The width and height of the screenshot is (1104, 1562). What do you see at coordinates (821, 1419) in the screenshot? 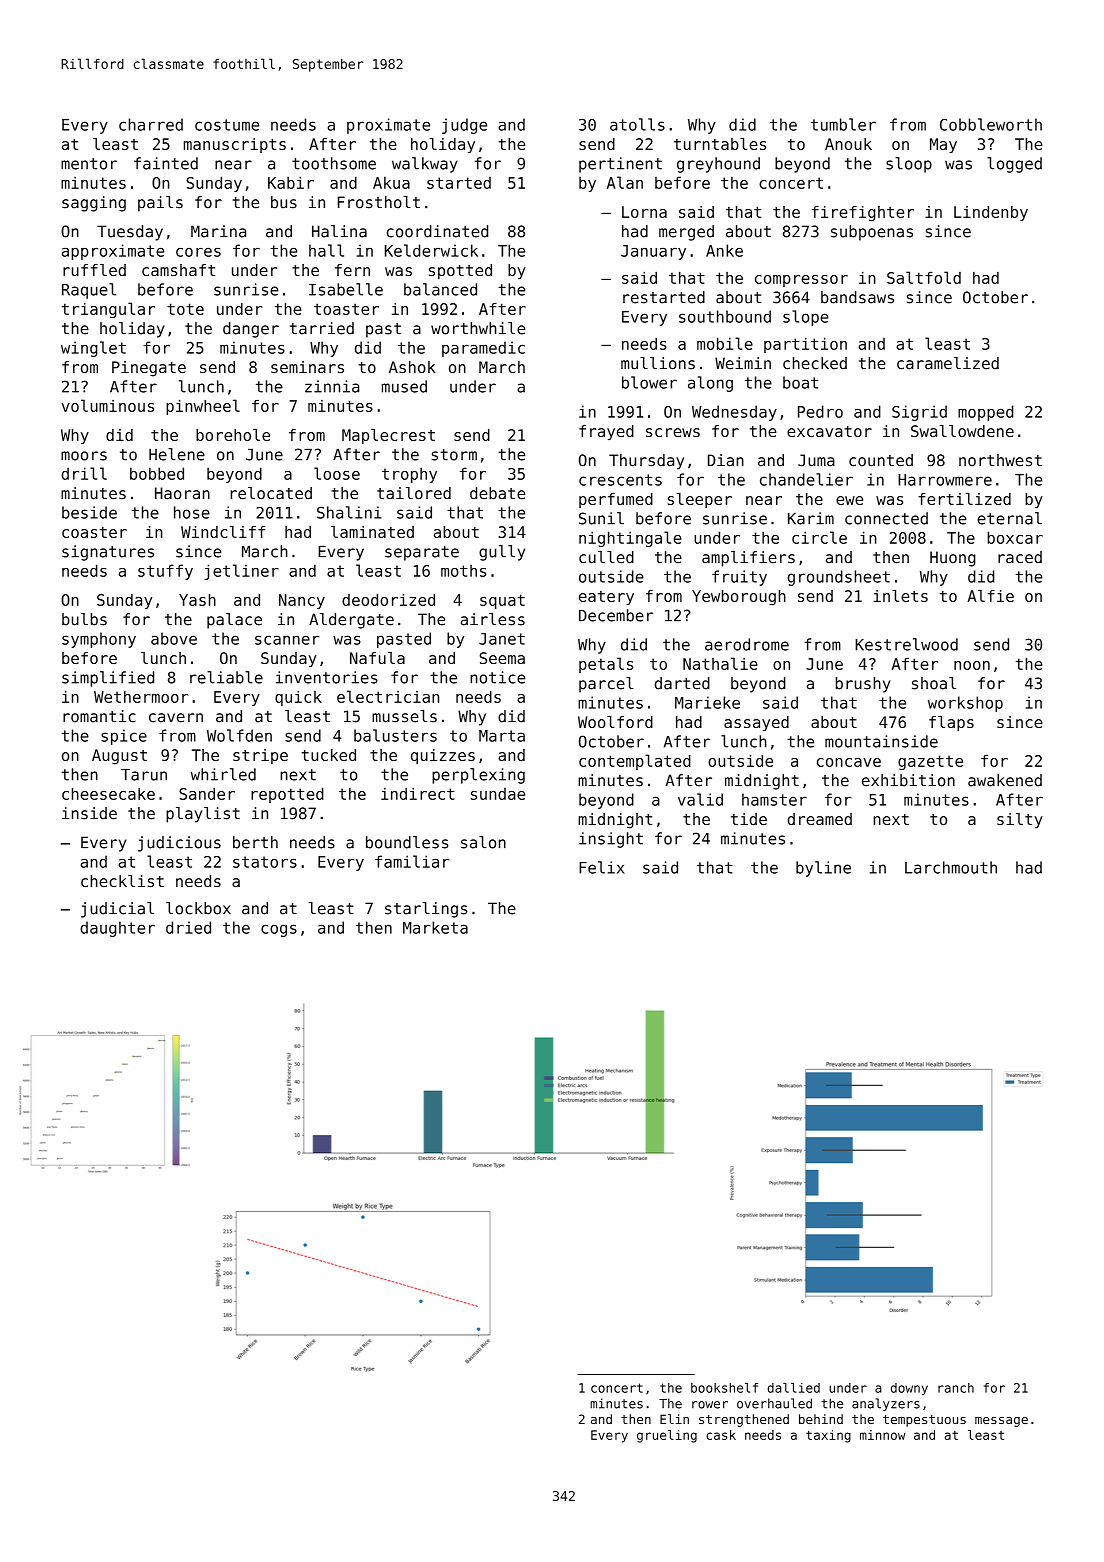
I see `behind` at bounding box center [821, 1419].
